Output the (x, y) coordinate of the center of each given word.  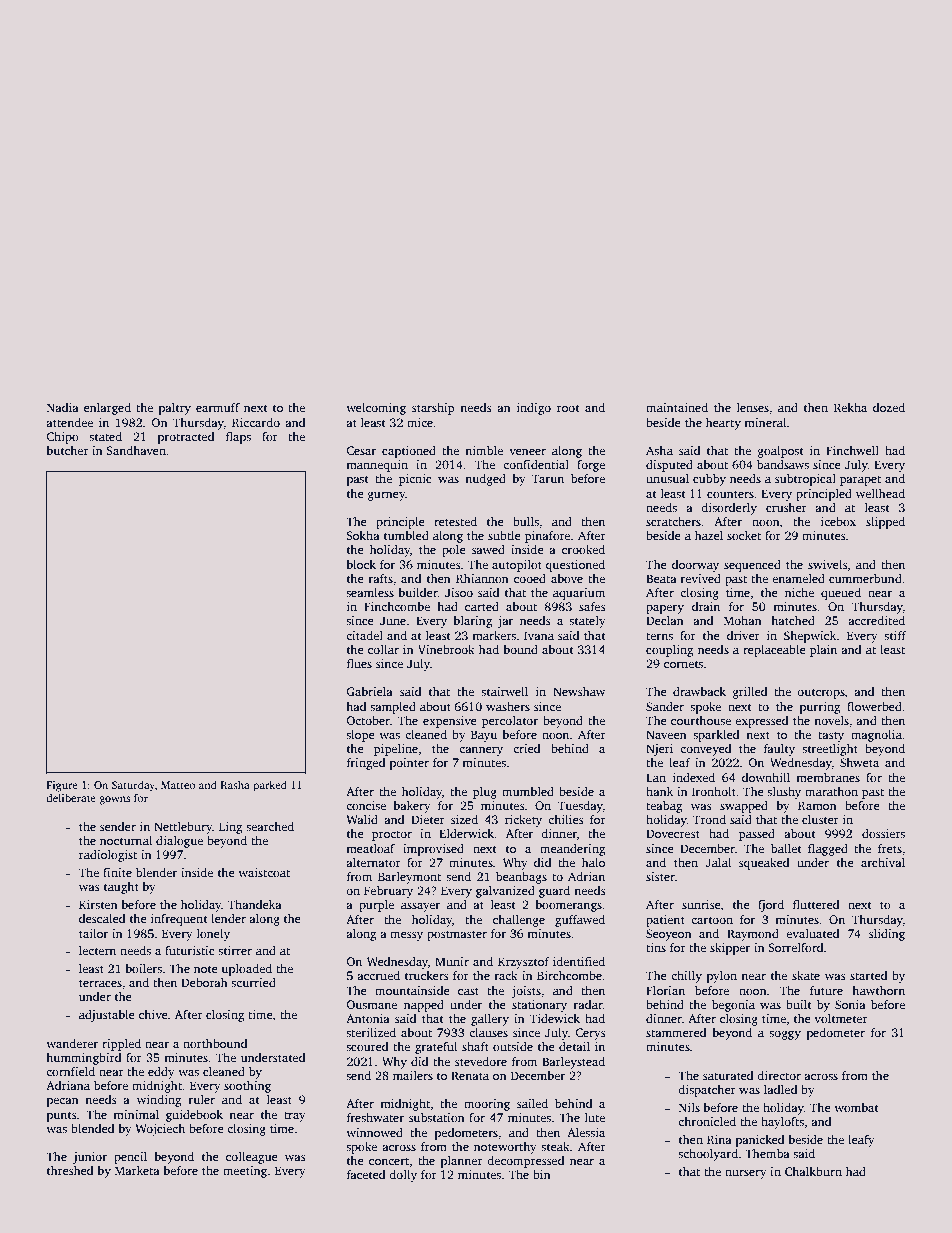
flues (359, 663)
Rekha (850, 407)
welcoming (376, 409)
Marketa (137, 1170)
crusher (786, 507)
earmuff (218, 407)
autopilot (517, 566)
